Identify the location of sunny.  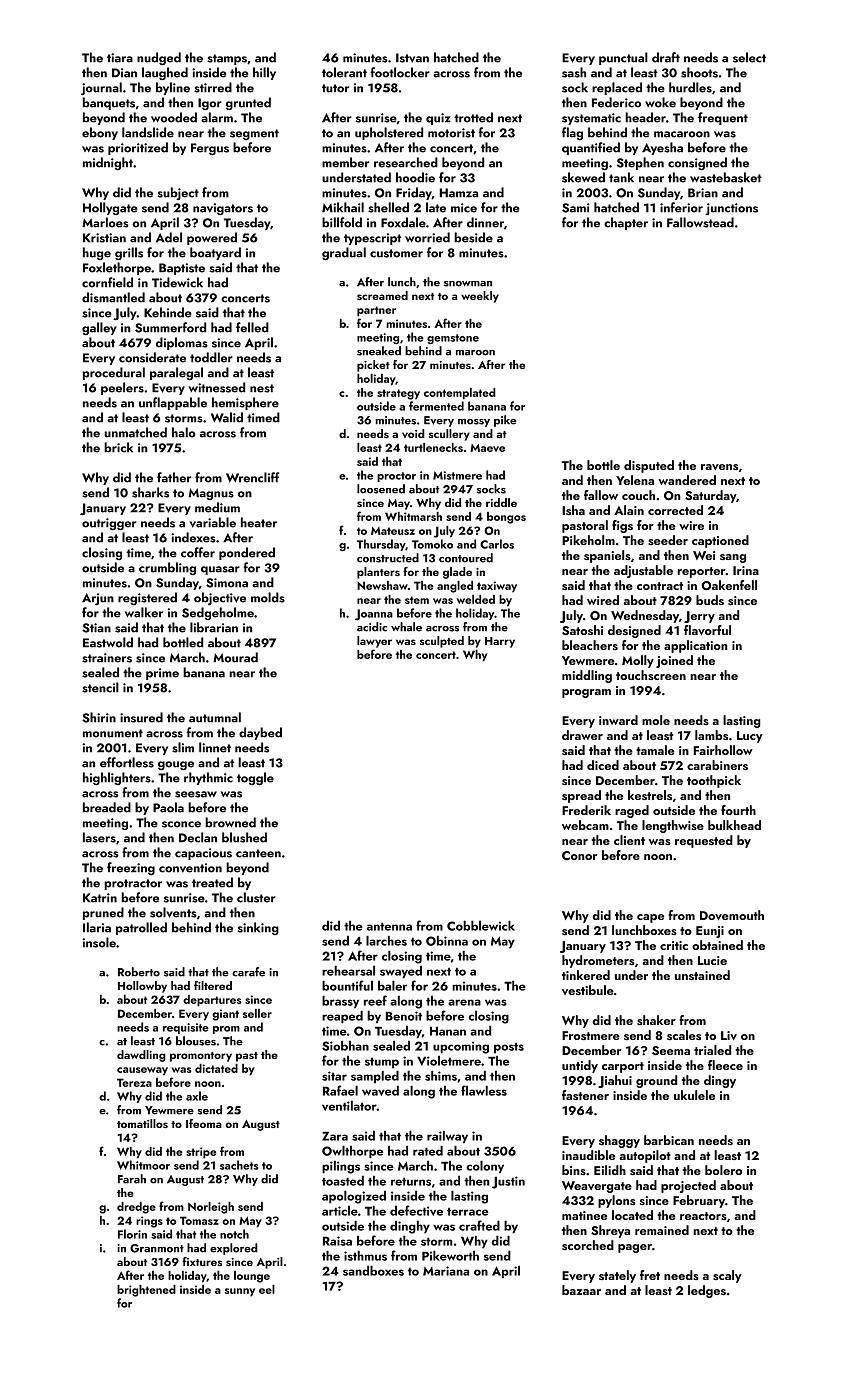
(240, 1292).
